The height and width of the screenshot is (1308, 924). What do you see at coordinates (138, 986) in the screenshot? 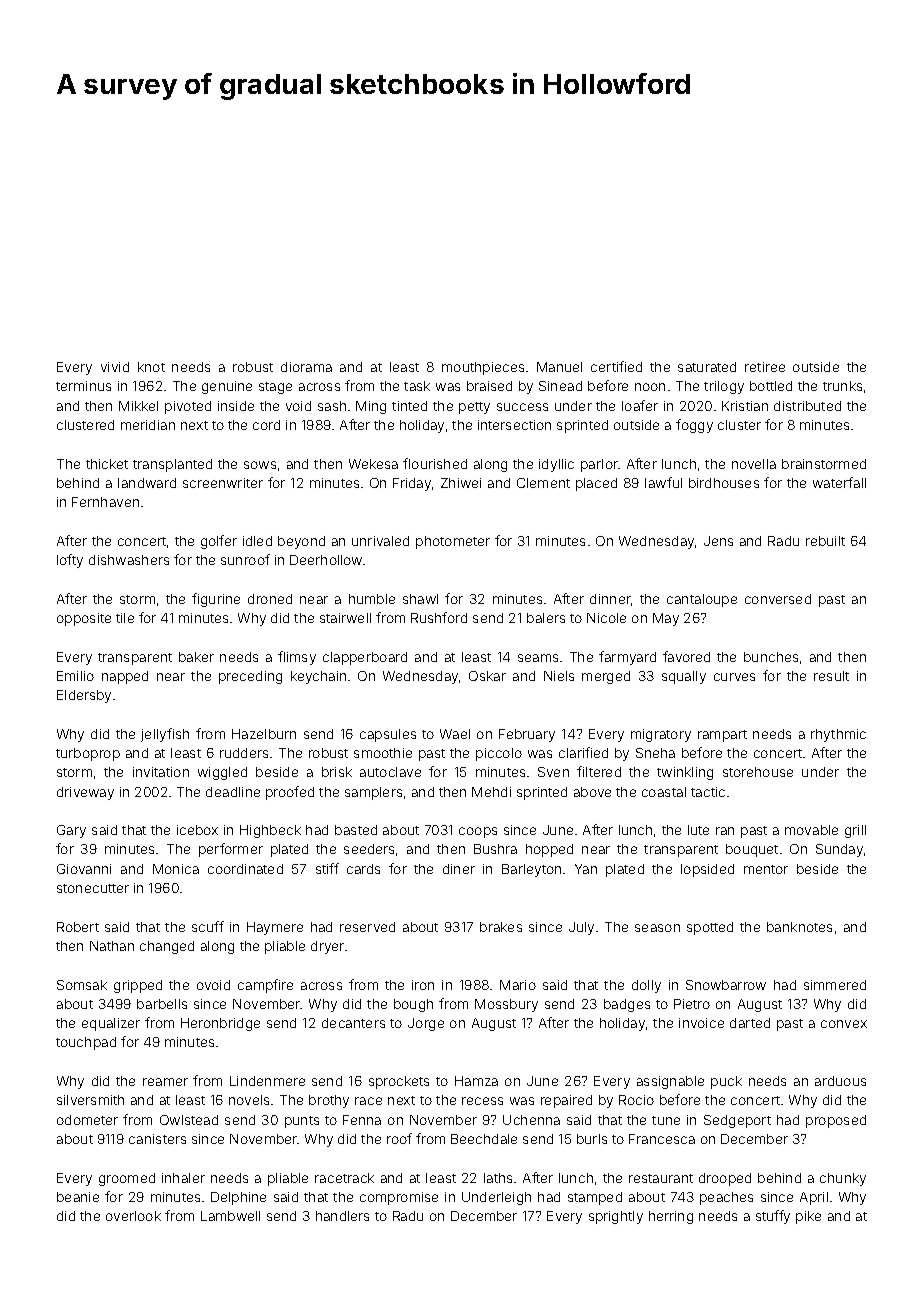
I see `gripped` at bounding box center [138, 986].
